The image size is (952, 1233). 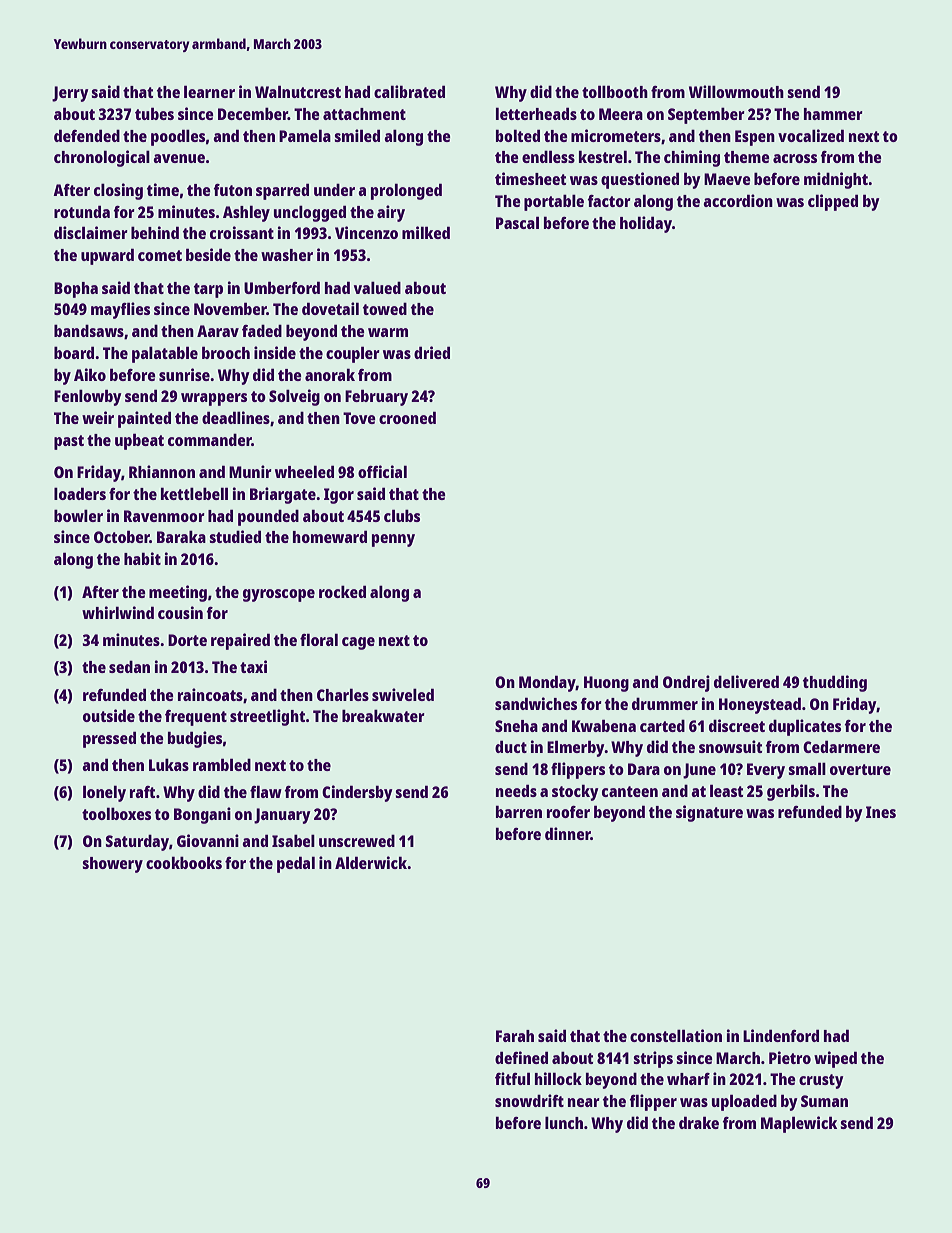 I want to click on taxi, so click(x=253, y=666).
